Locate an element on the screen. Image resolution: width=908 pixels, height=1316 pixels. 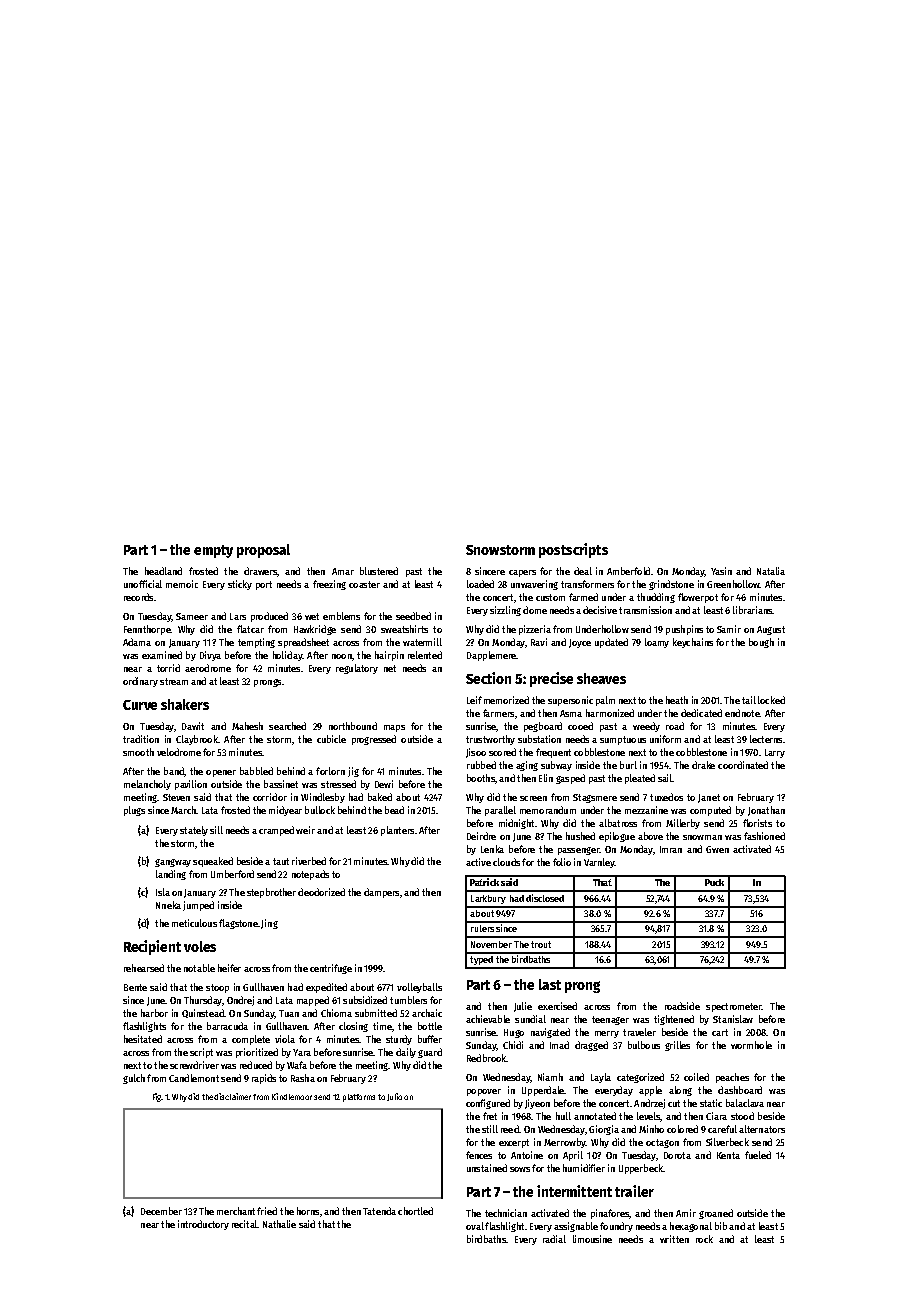
decisive is located at coordinates (600, 610).
